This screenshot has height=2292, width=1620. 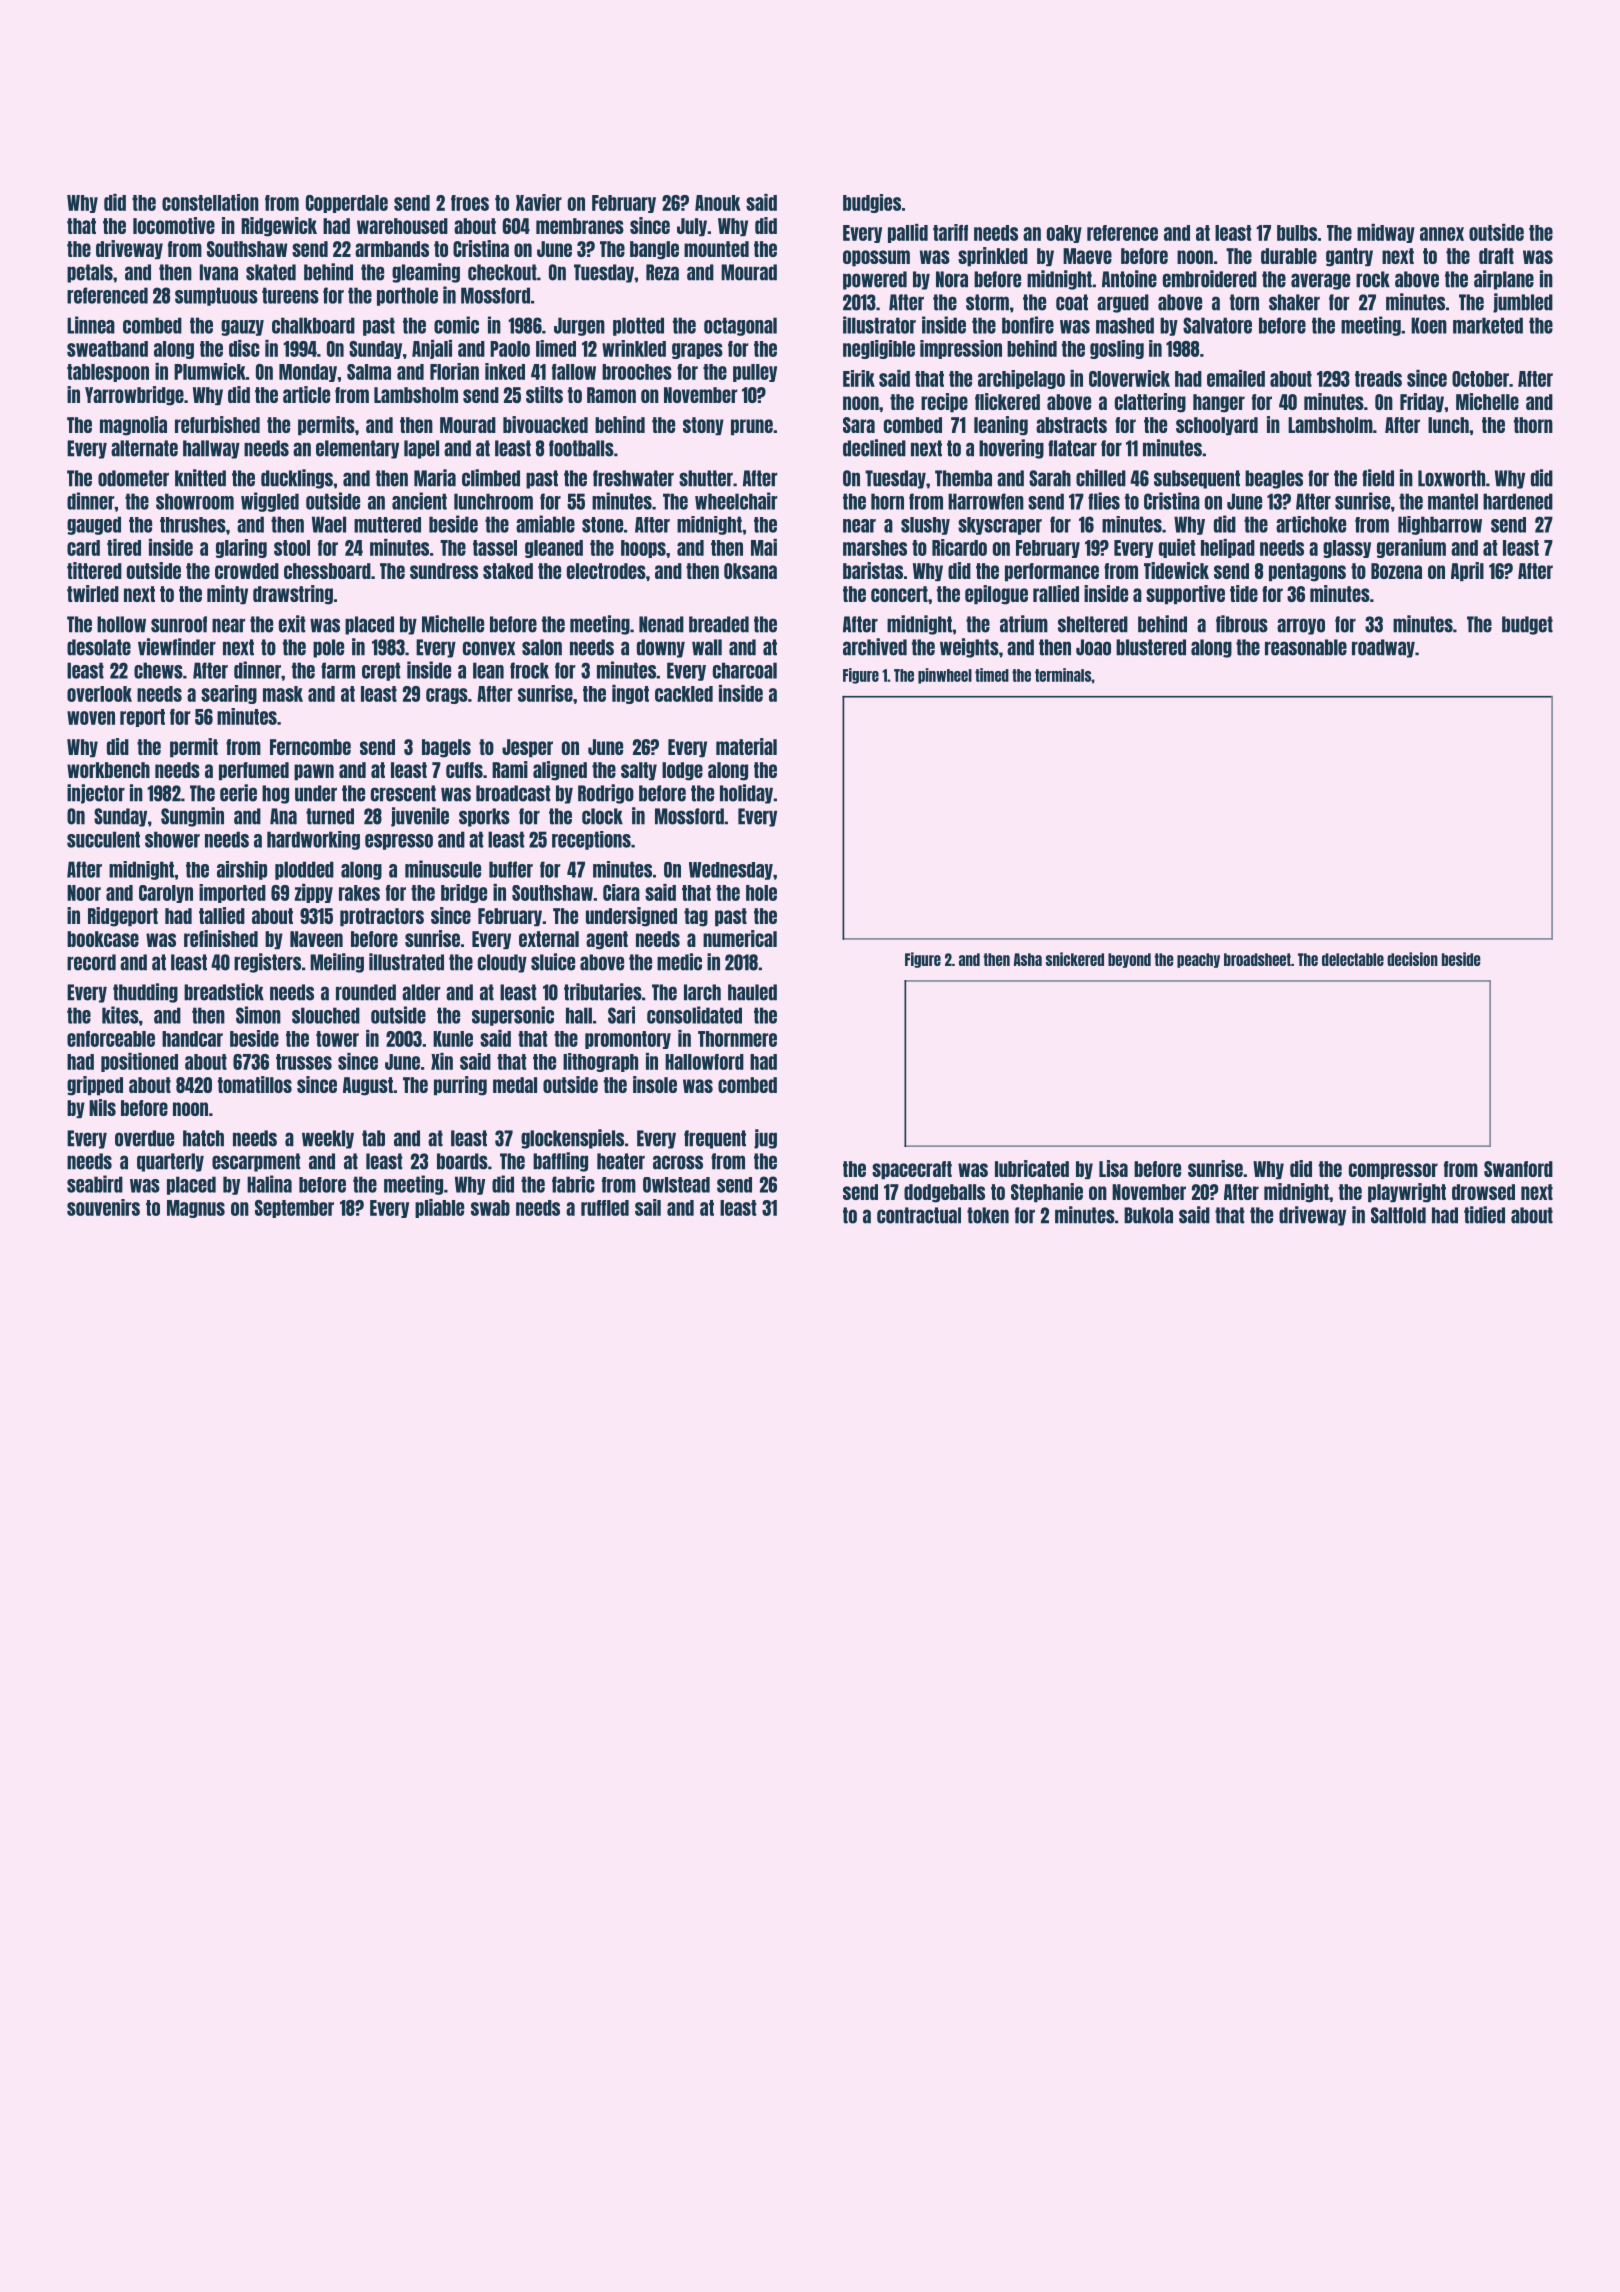 What do you see at coordinates (755, 373) in the screenshot?
I see `pulley` at bounding box center [755, 373].
